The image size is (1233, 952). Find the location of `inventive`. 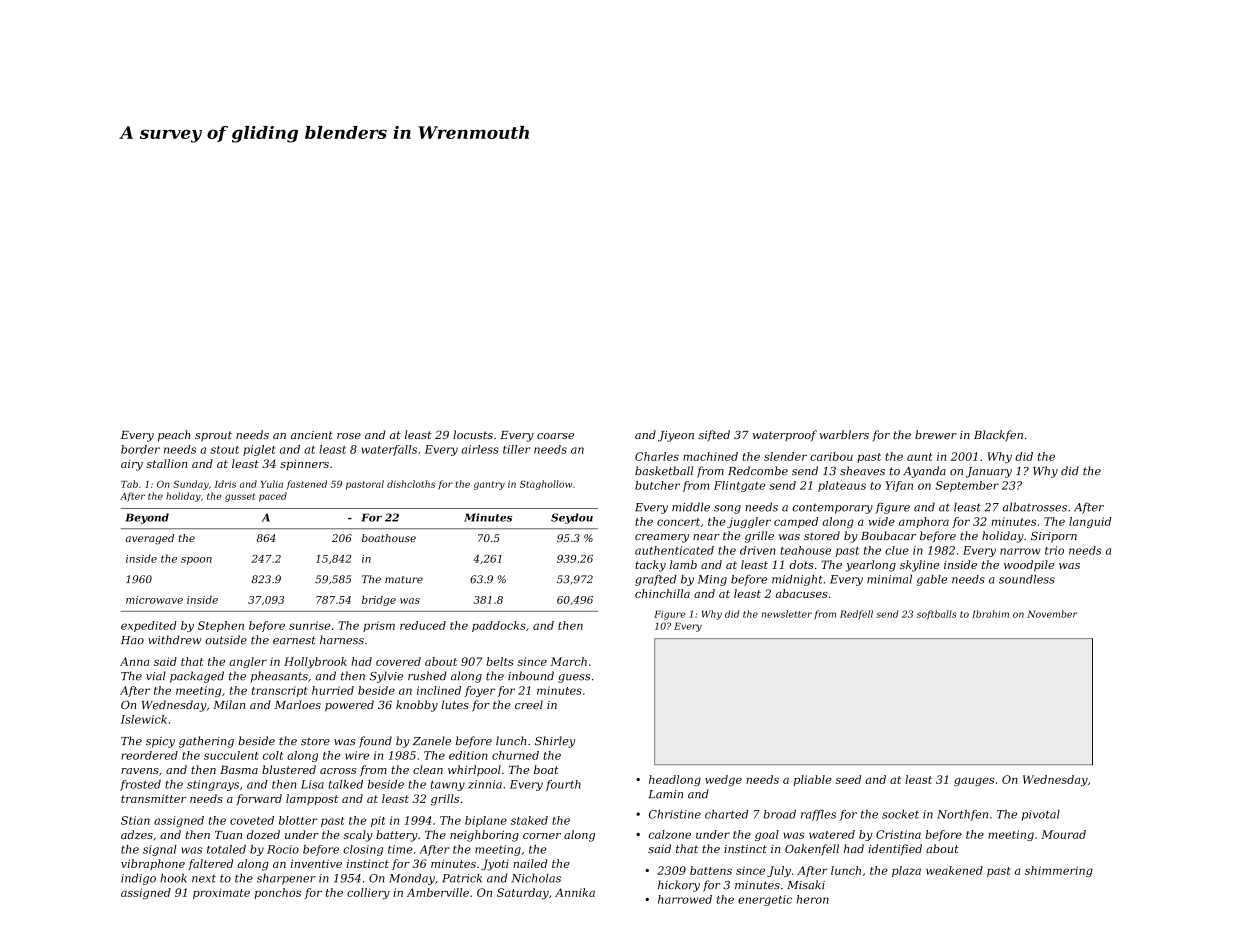

inventive is located at coordinates (316, 863).
